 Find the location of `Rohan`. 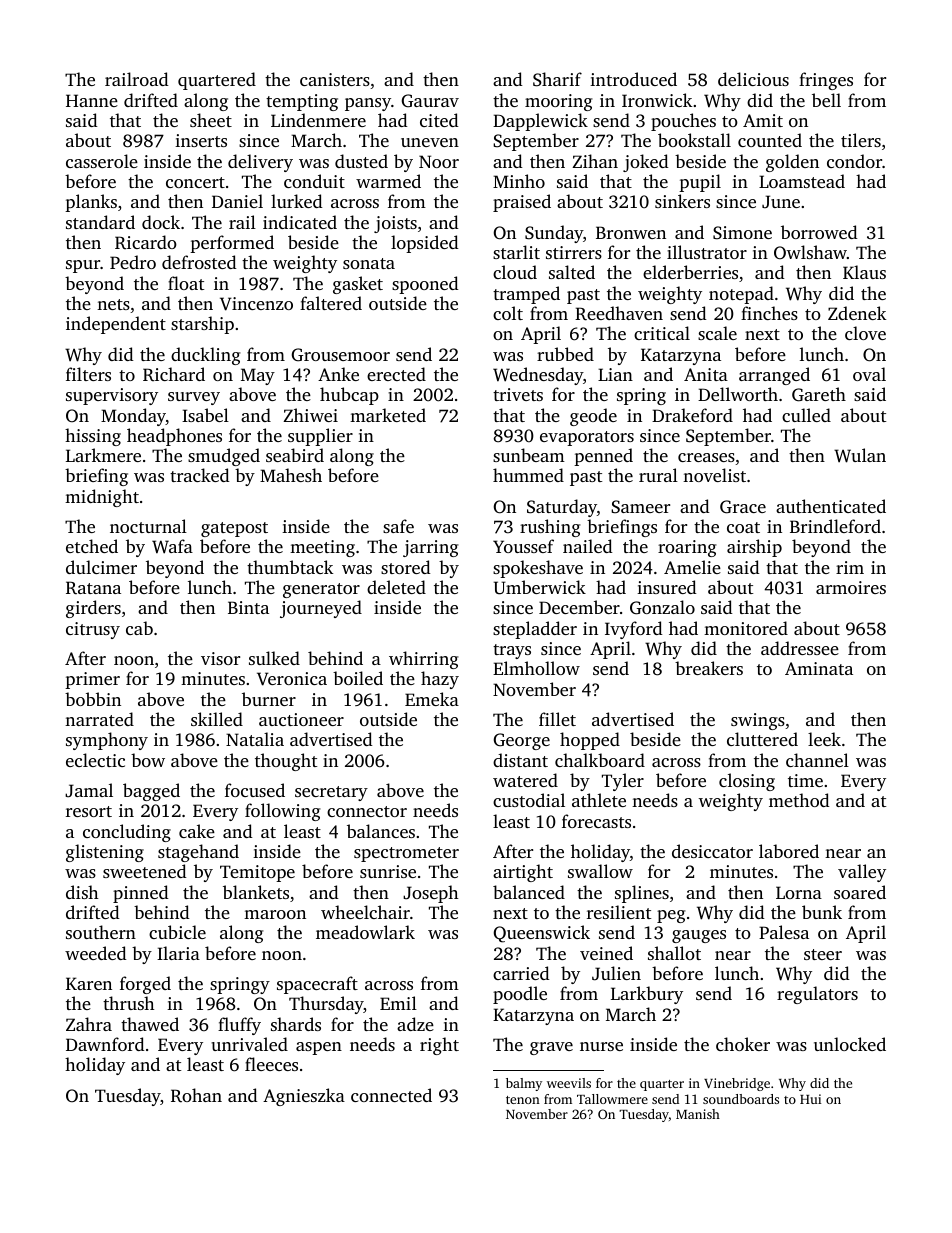

Rohan is located at coordinates (196, 1095).
